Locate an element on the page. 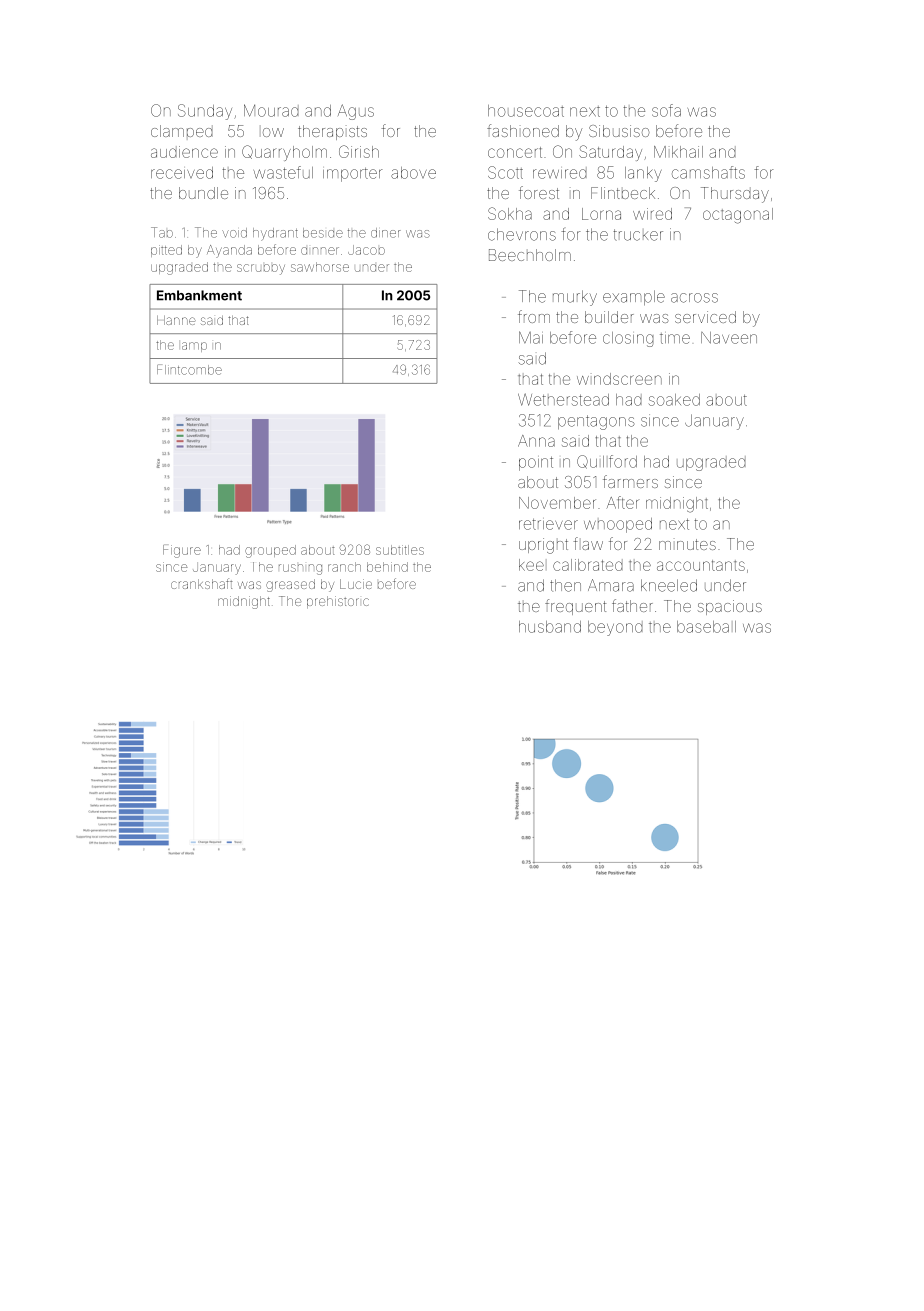 This page has height=1311, width=924. retriever is located at coordinates (548, 524).
